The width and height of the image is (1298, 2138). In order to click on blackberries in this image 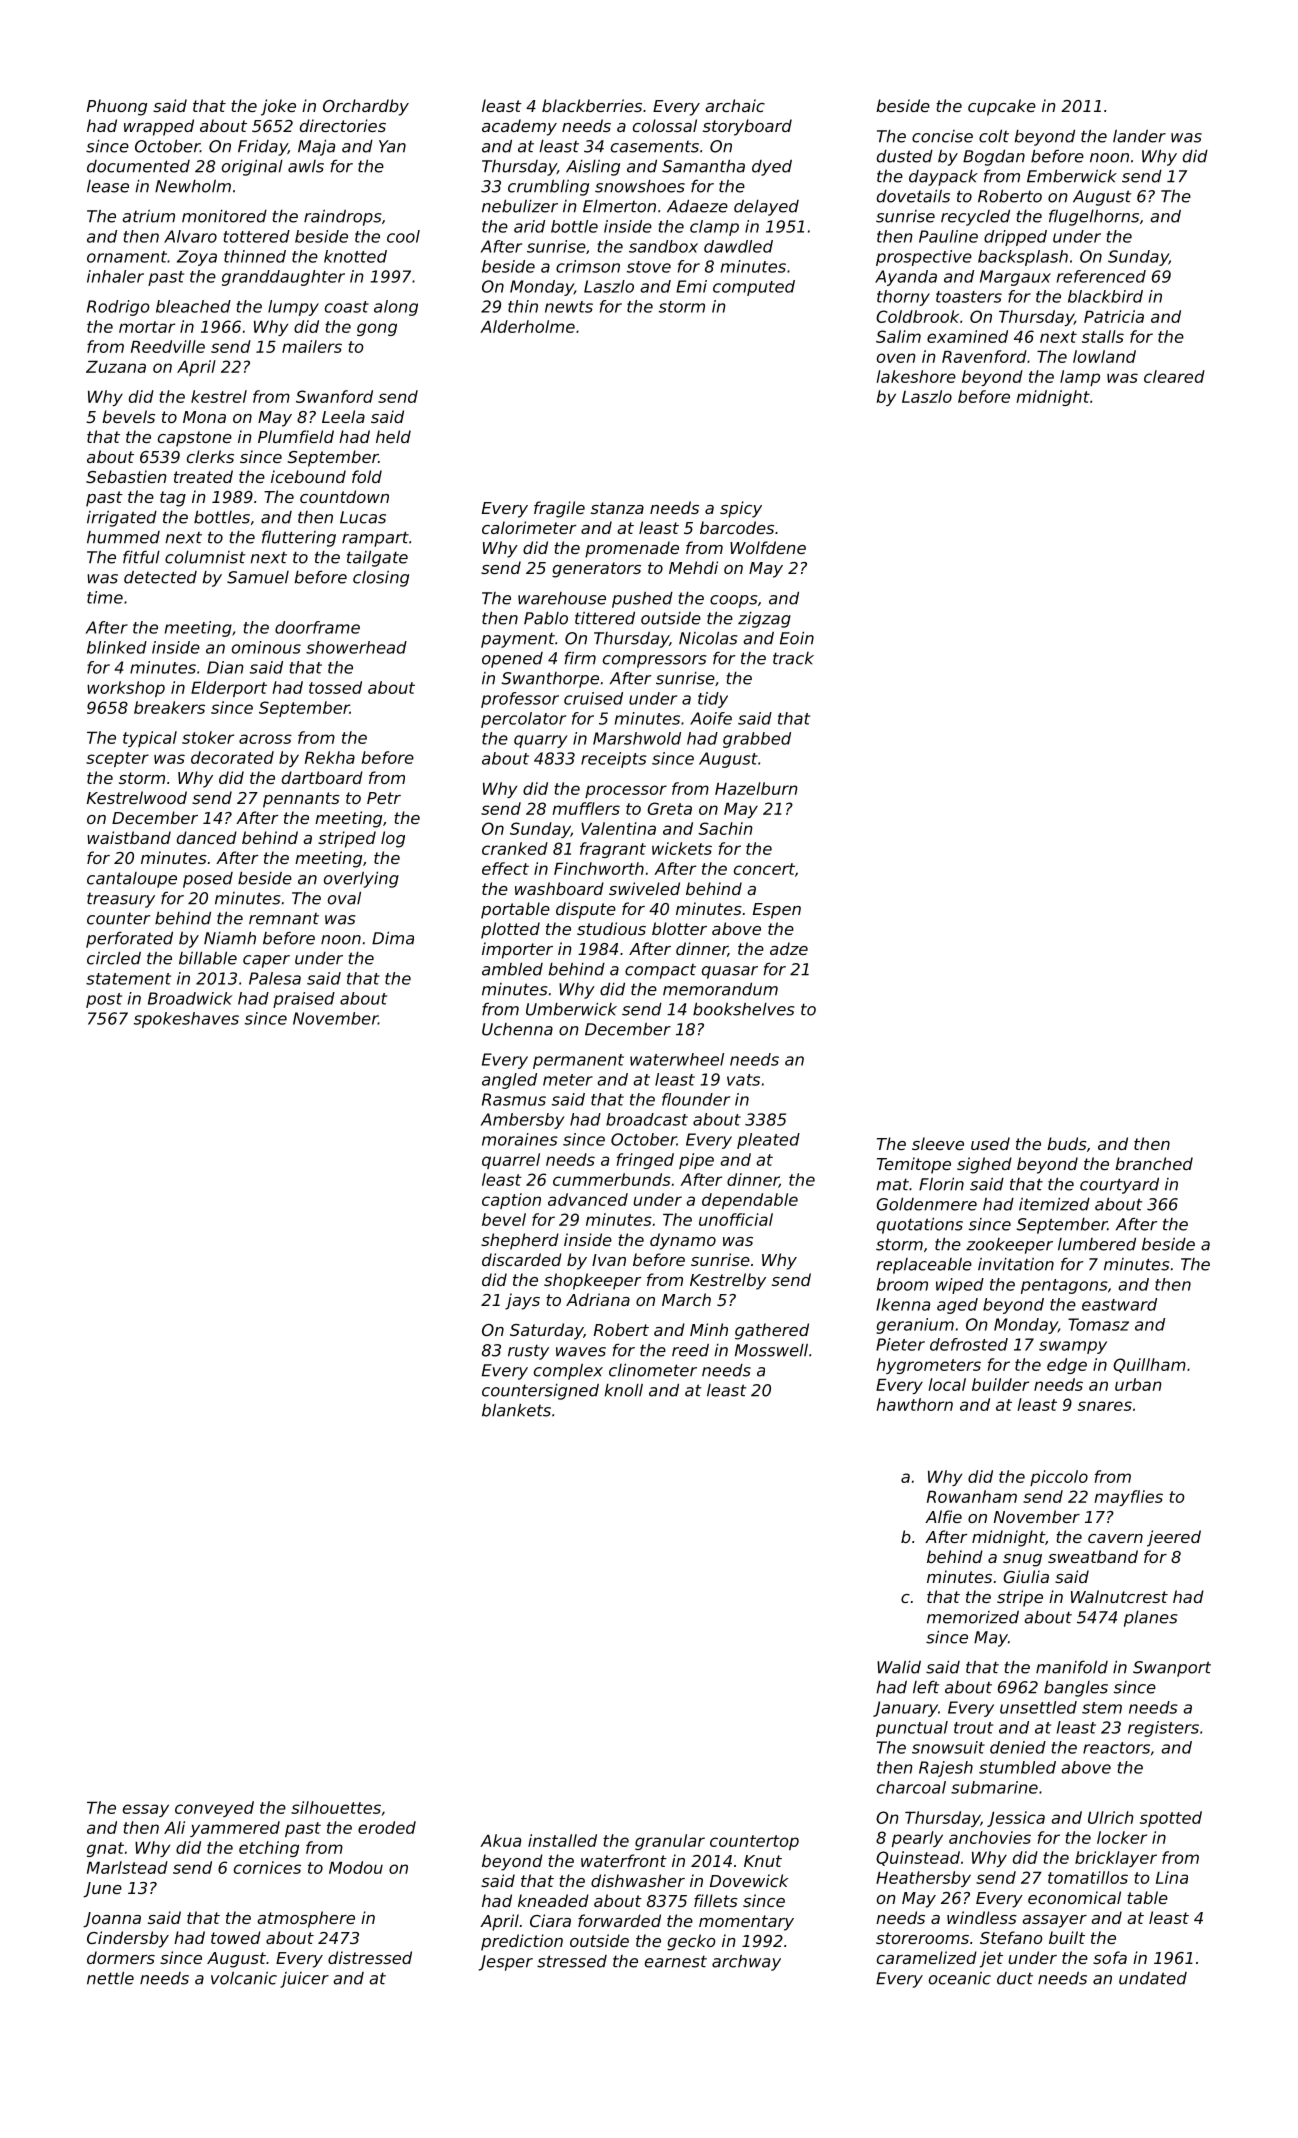, I will do `click(592, 105)`.
